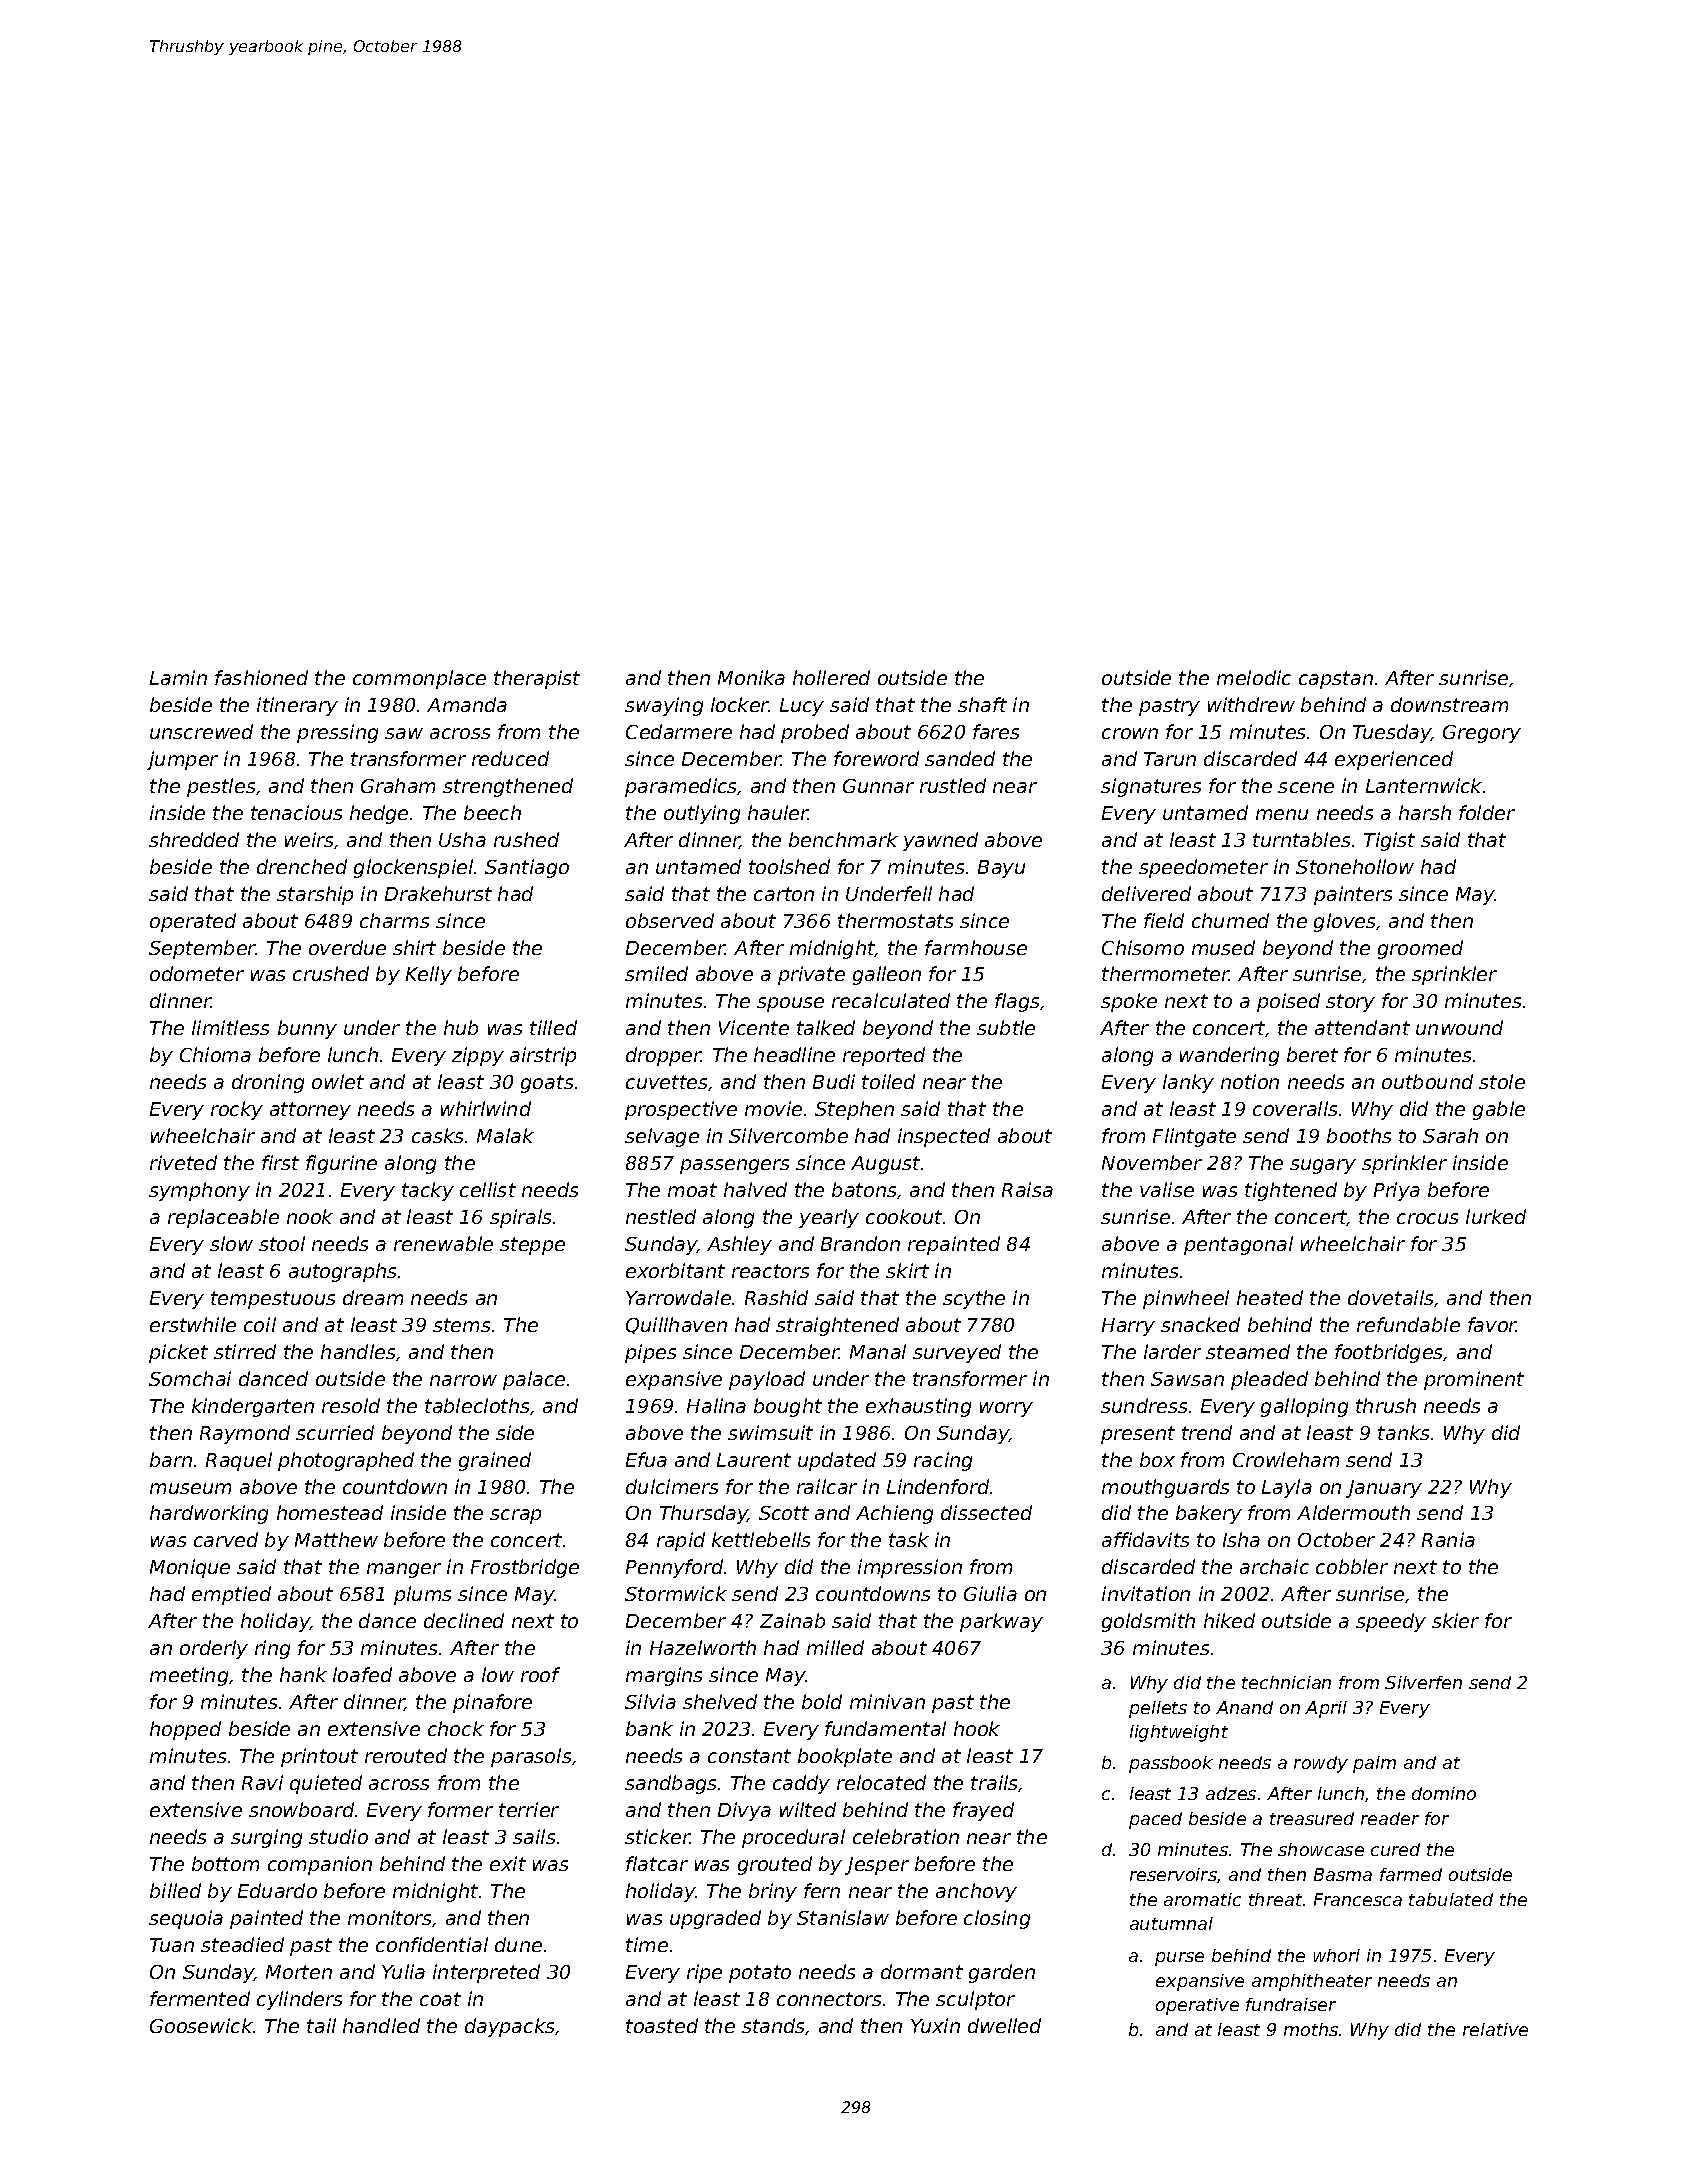  I want to click on Goosewick, so click(201, 2025).
